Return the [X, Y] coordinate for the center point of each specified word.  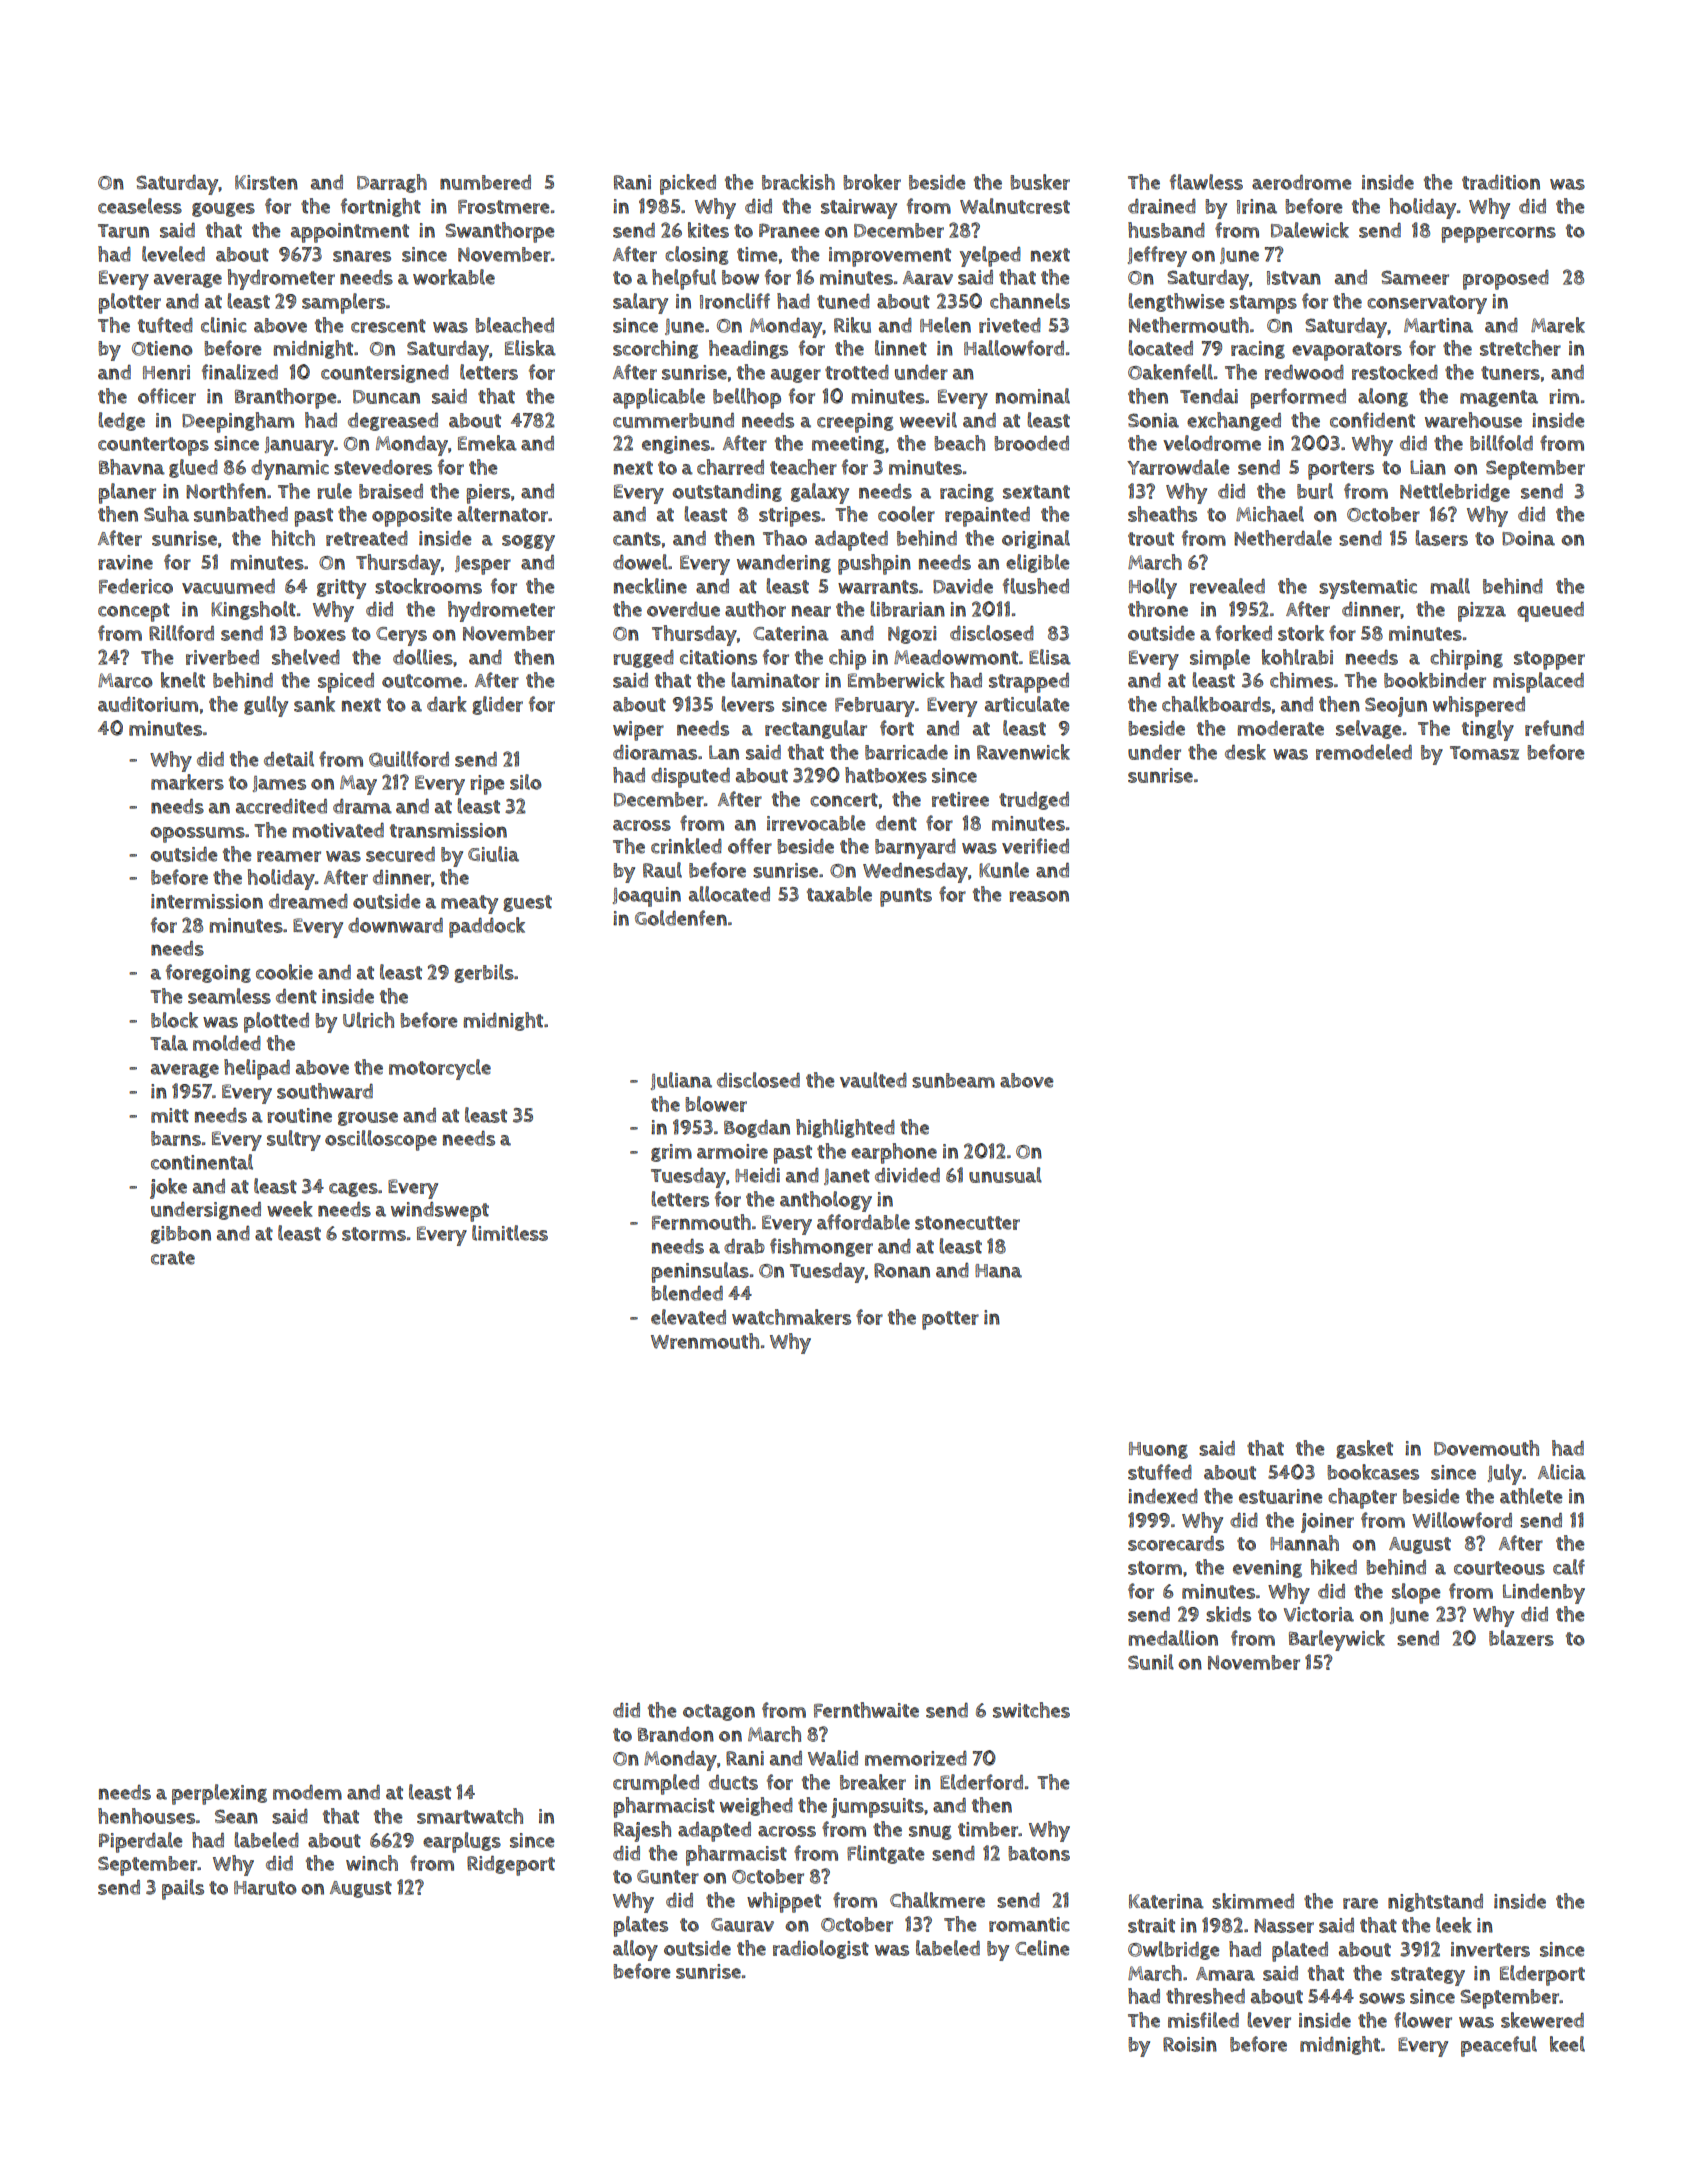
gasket [1364, 1449]
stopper [1549, 660]
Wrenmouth [705, 1341]
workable [454, 277]
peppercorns [1498, 234]
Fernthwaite [866, 1710]
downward [395, 925]
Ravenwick [1023, 752]
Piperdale [141, 1842]
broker [872, 182]
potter [950, 1320]
